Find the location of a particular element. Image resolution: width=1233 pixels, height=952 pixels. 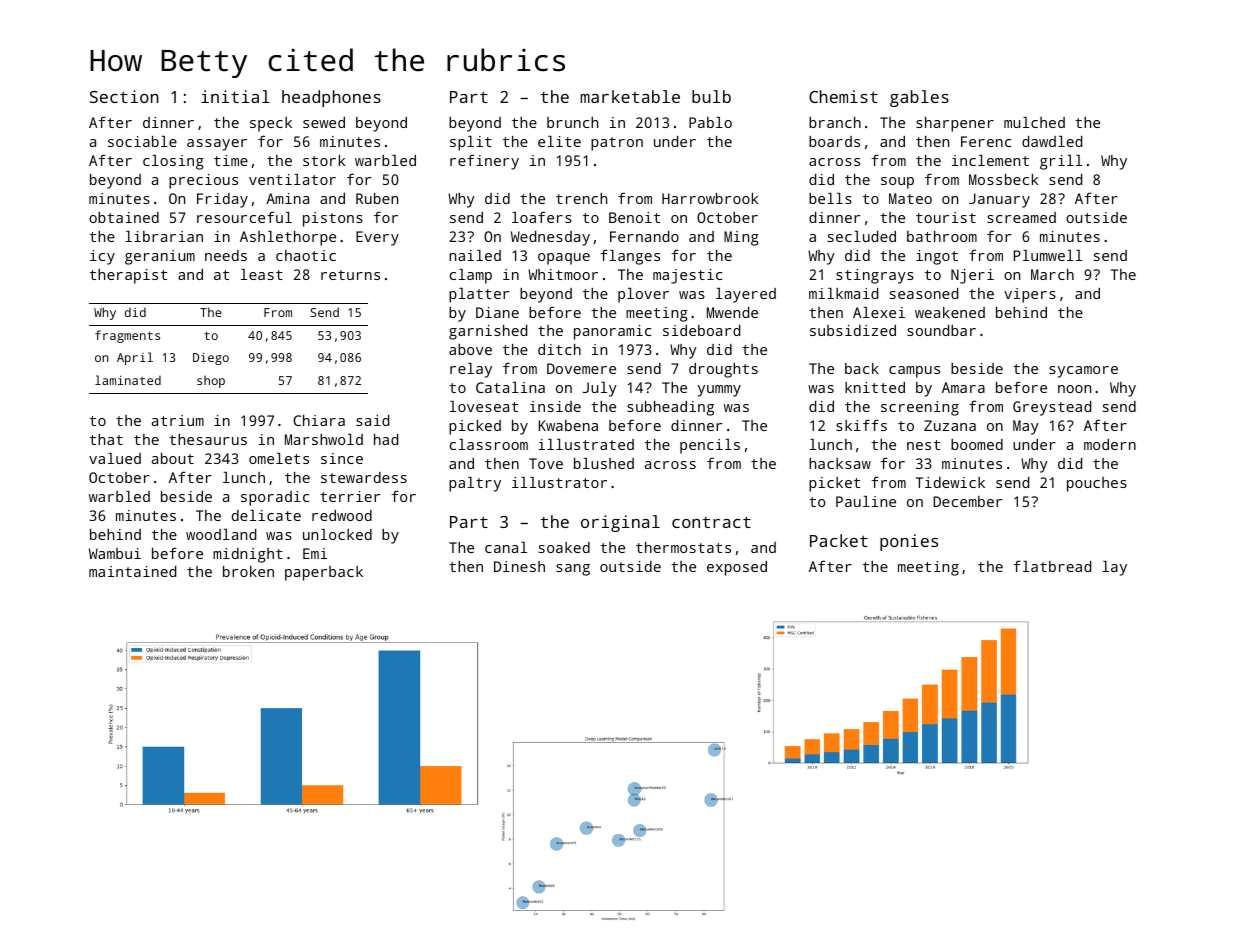

returns is located at coordinates (350, 275).
